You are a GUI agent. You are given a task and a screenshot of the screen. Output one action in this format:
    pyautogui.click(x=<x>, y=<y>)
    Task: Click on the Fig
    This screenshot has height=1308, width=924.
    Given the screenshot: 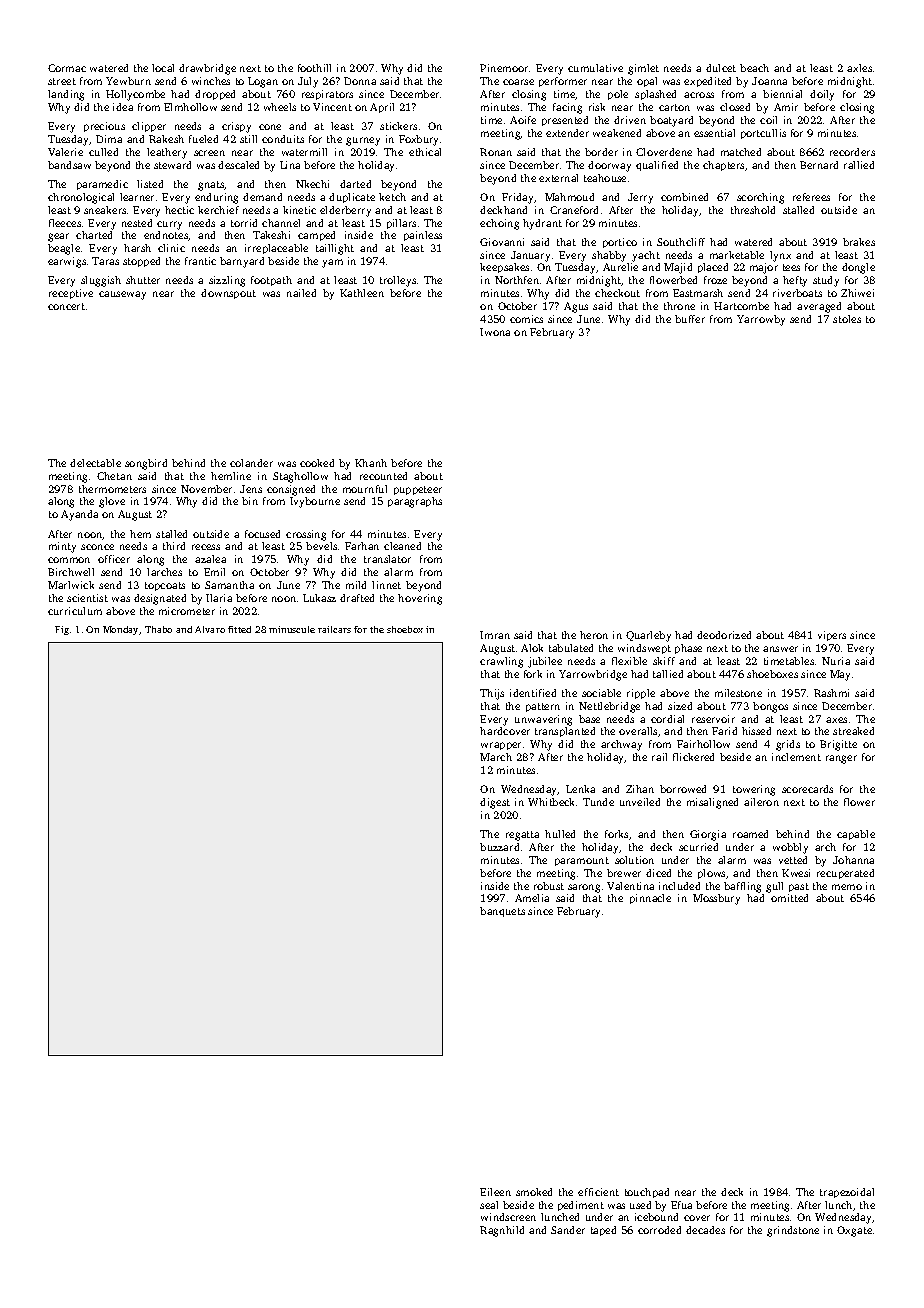 What is the action you would take?
    pyautogui.click(x=62, y=630)
